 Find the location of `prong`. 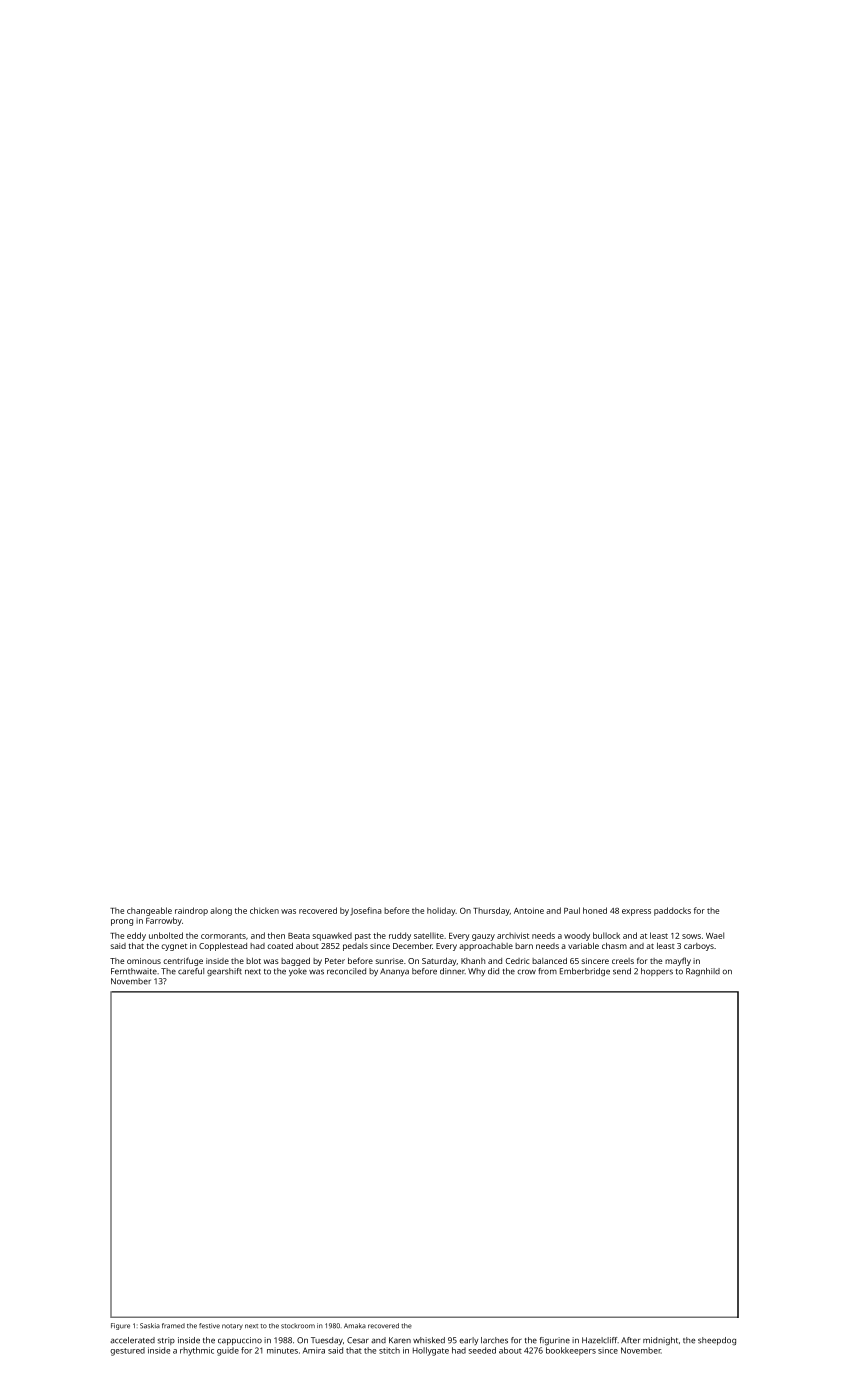

prong is located at coordinates (122, 922).
